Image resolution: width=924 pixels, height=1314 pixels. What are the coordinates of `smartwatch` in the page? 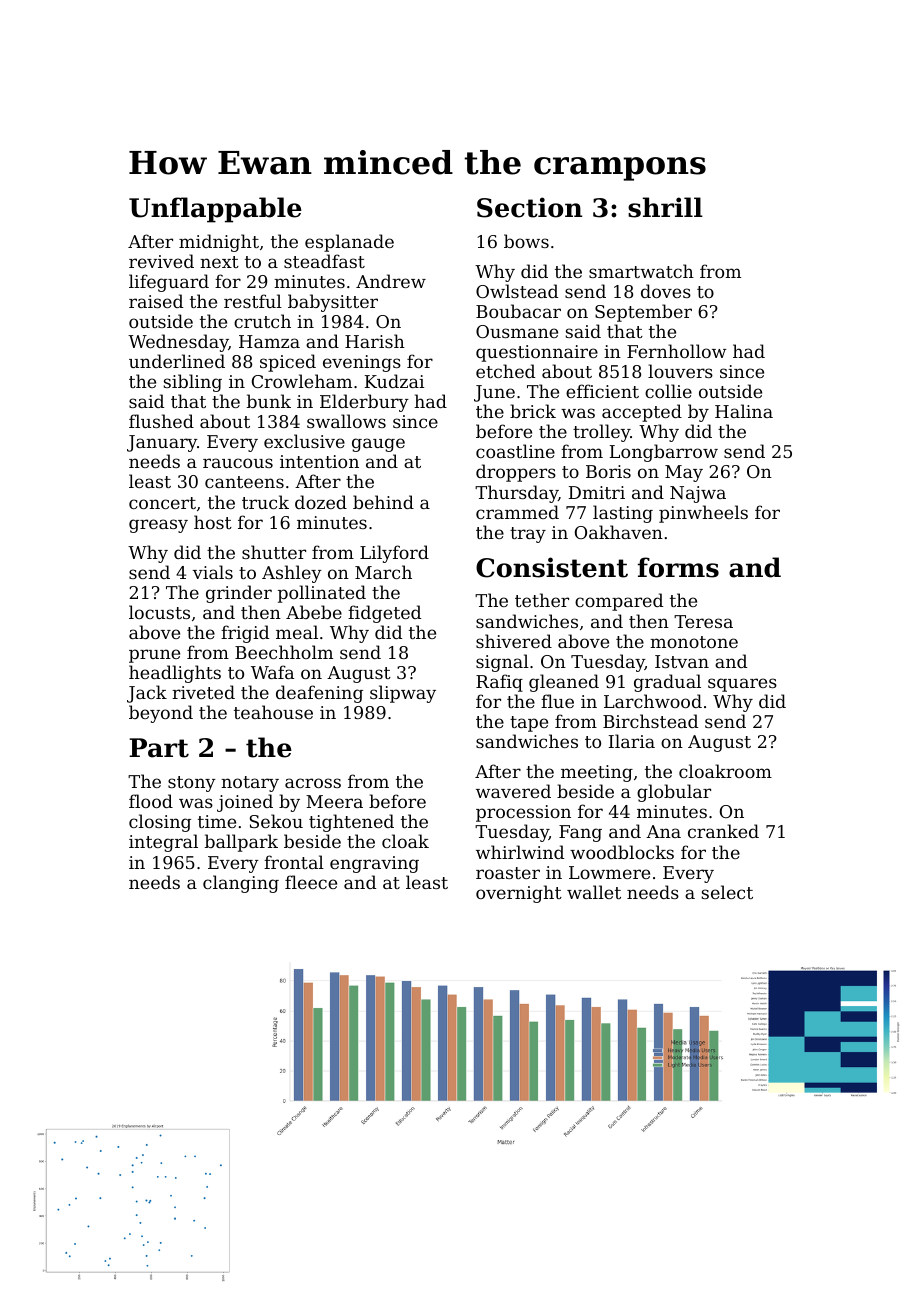 It's located at (641, 271).
